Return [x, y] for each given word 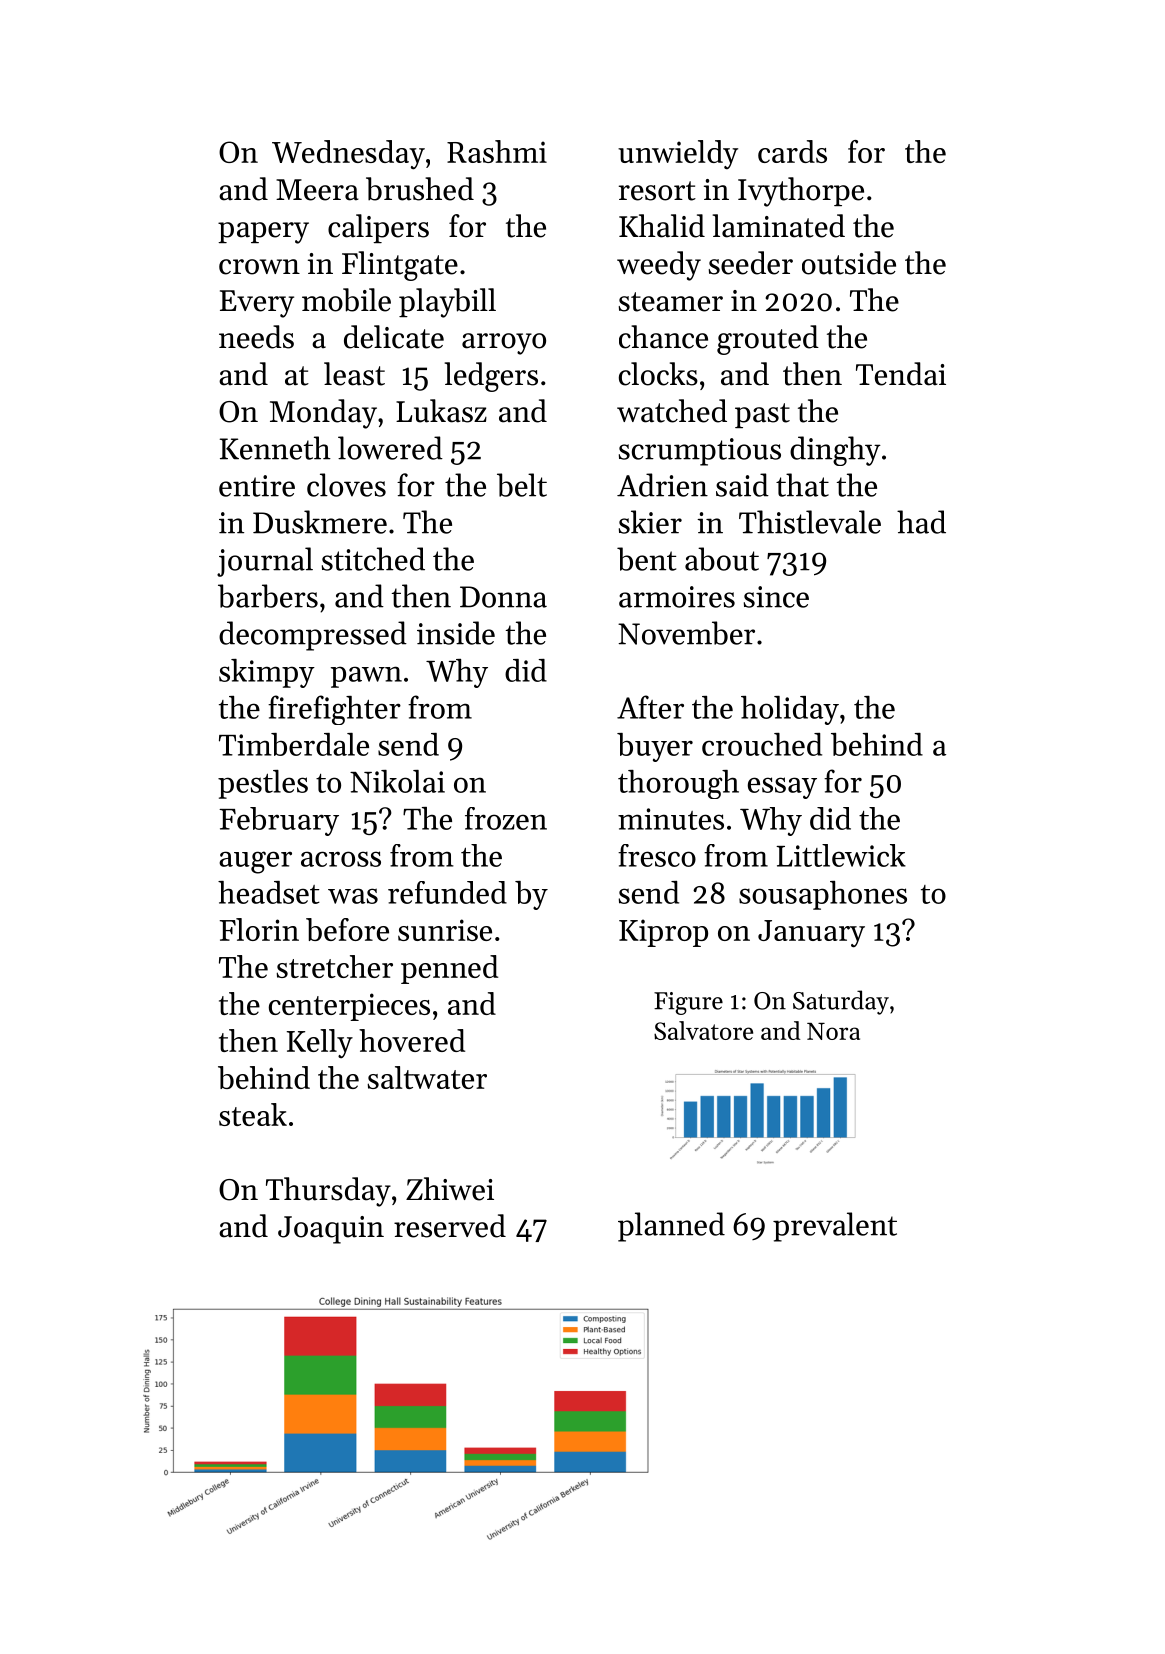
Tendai [901, 374]
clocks [658, 374]
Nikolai [397, 781]
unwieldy [678, 154]
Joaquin [331, 1230]
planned [671, 1227]
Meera [317, 190]
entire [257, 486]
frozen [506, 818]
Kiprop [663, 933]
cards [792, 151]
